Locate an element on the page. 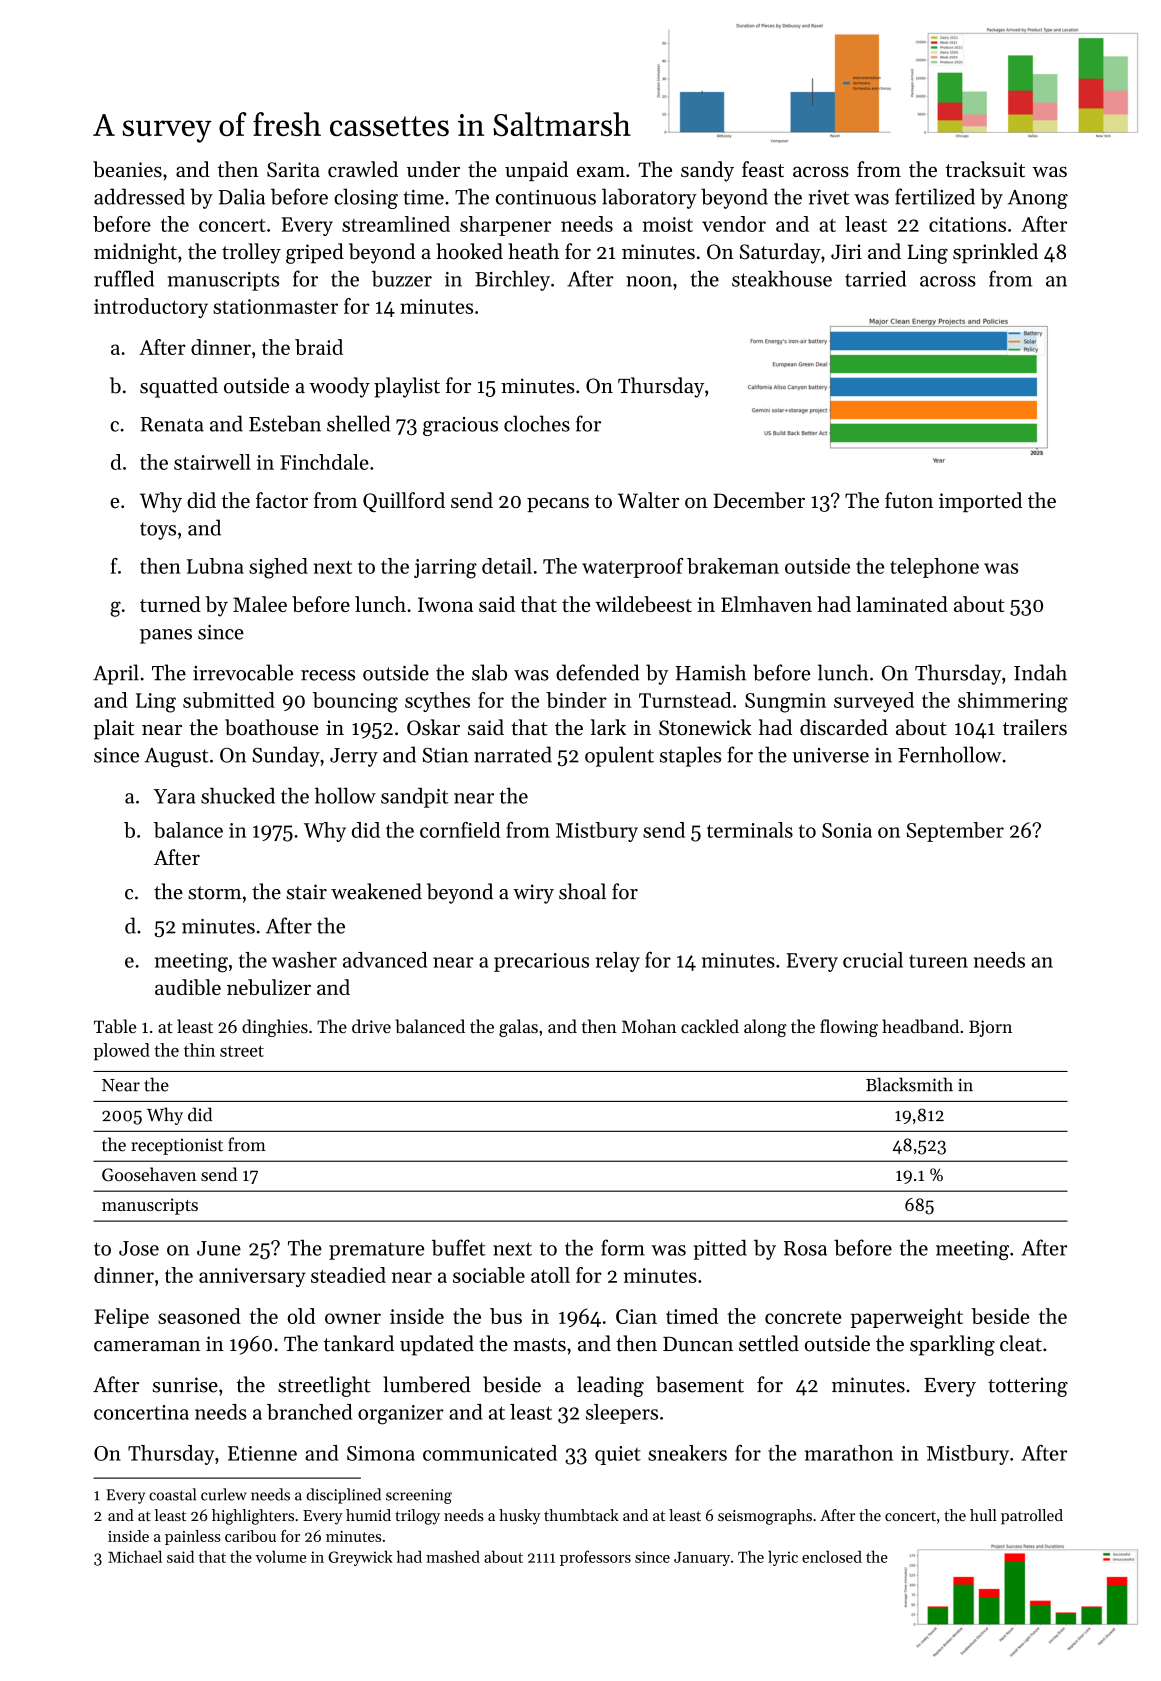 This page has width=1161, height=1681. storm is located at coordinates (214, 893).
